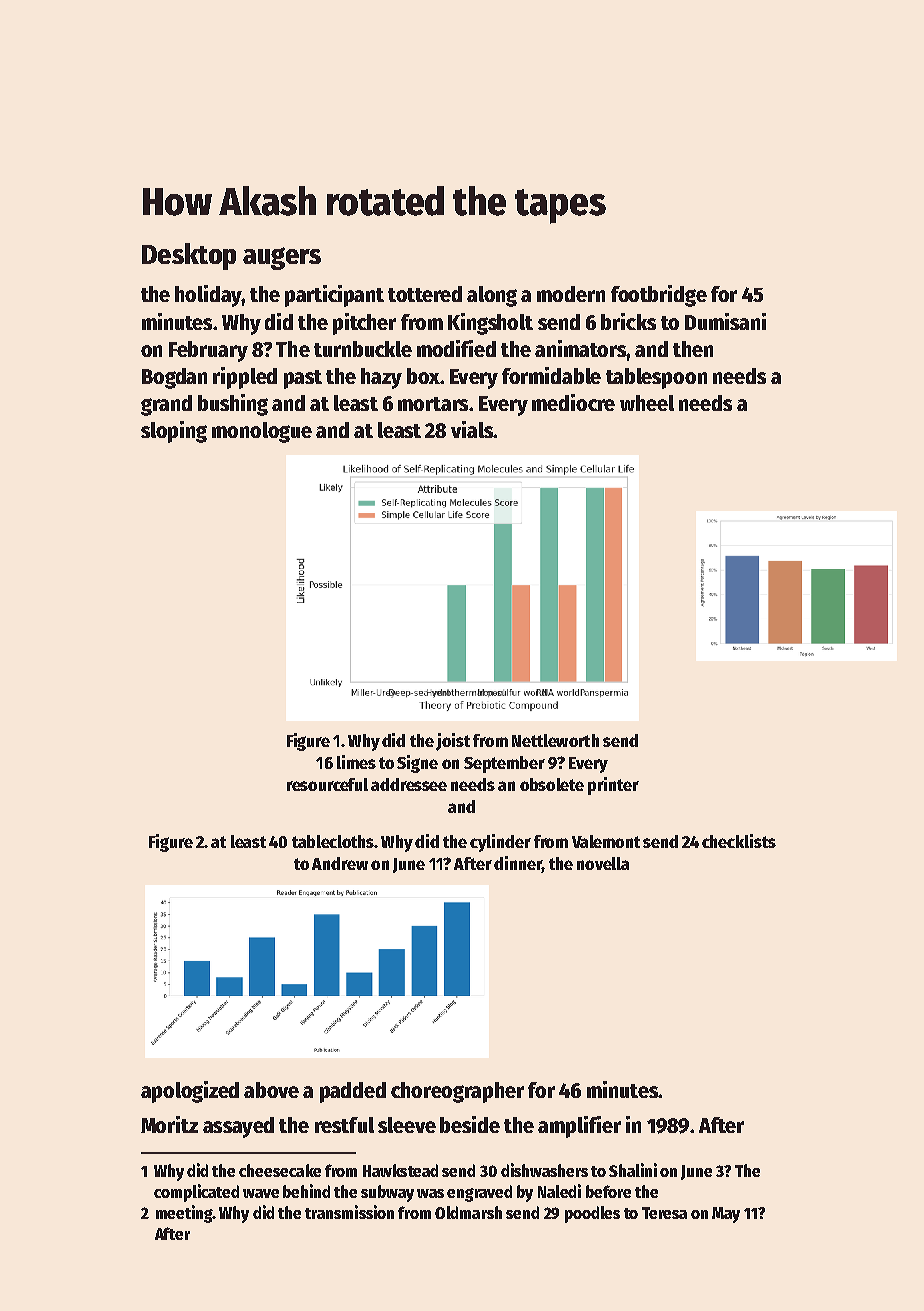  What do you see at coordinates (262, 432) in the document?
I see `monologue` at bounding box center [262, 432].
